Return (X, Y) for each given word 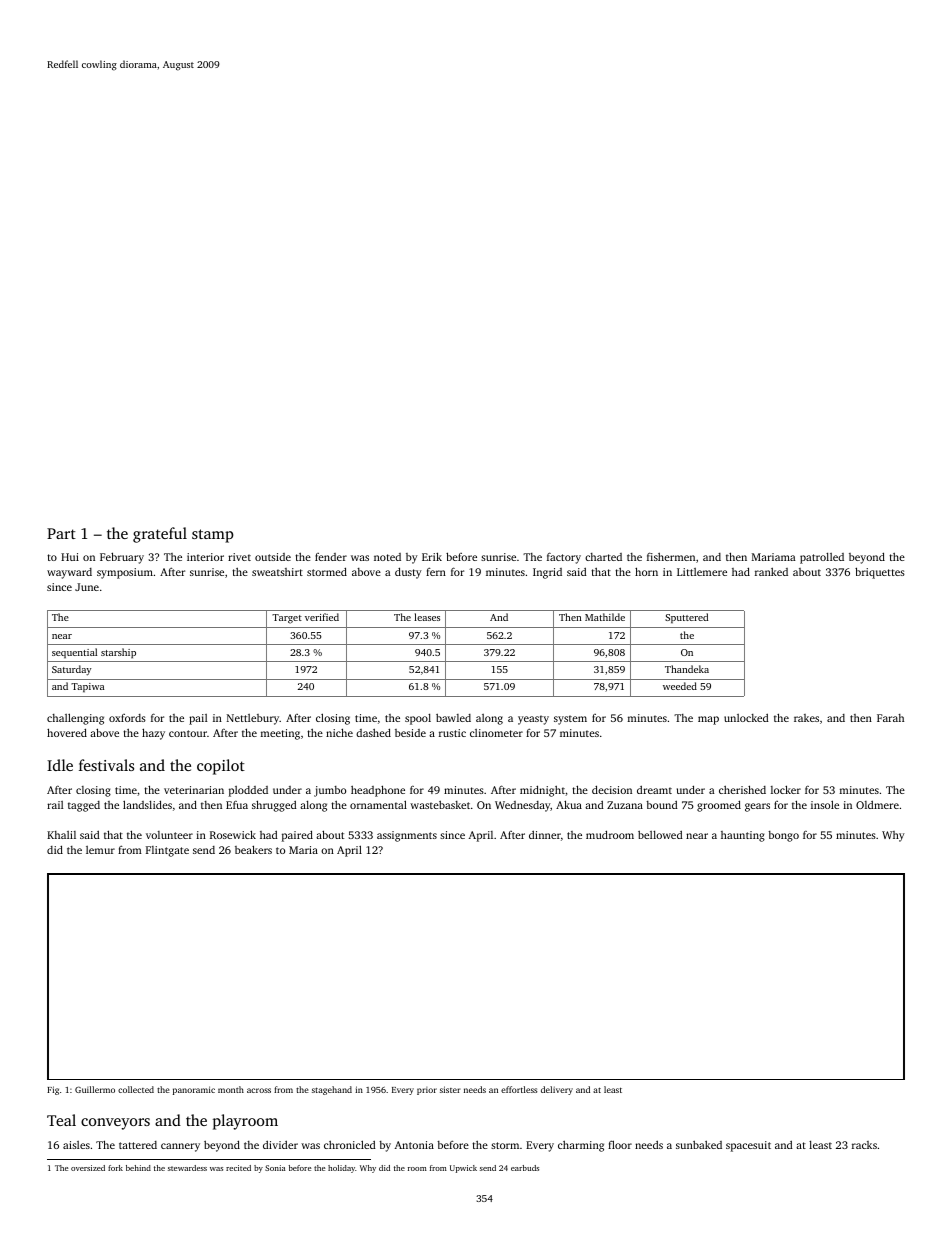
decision (612, 789)
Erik (432, 556)
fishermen (671, 556)
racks (864, 1145)
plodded (248, 791)
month (231, 1089)
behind (138, 1168)
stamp (213, 536)
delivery (557, 1090)
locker (786, 789)
